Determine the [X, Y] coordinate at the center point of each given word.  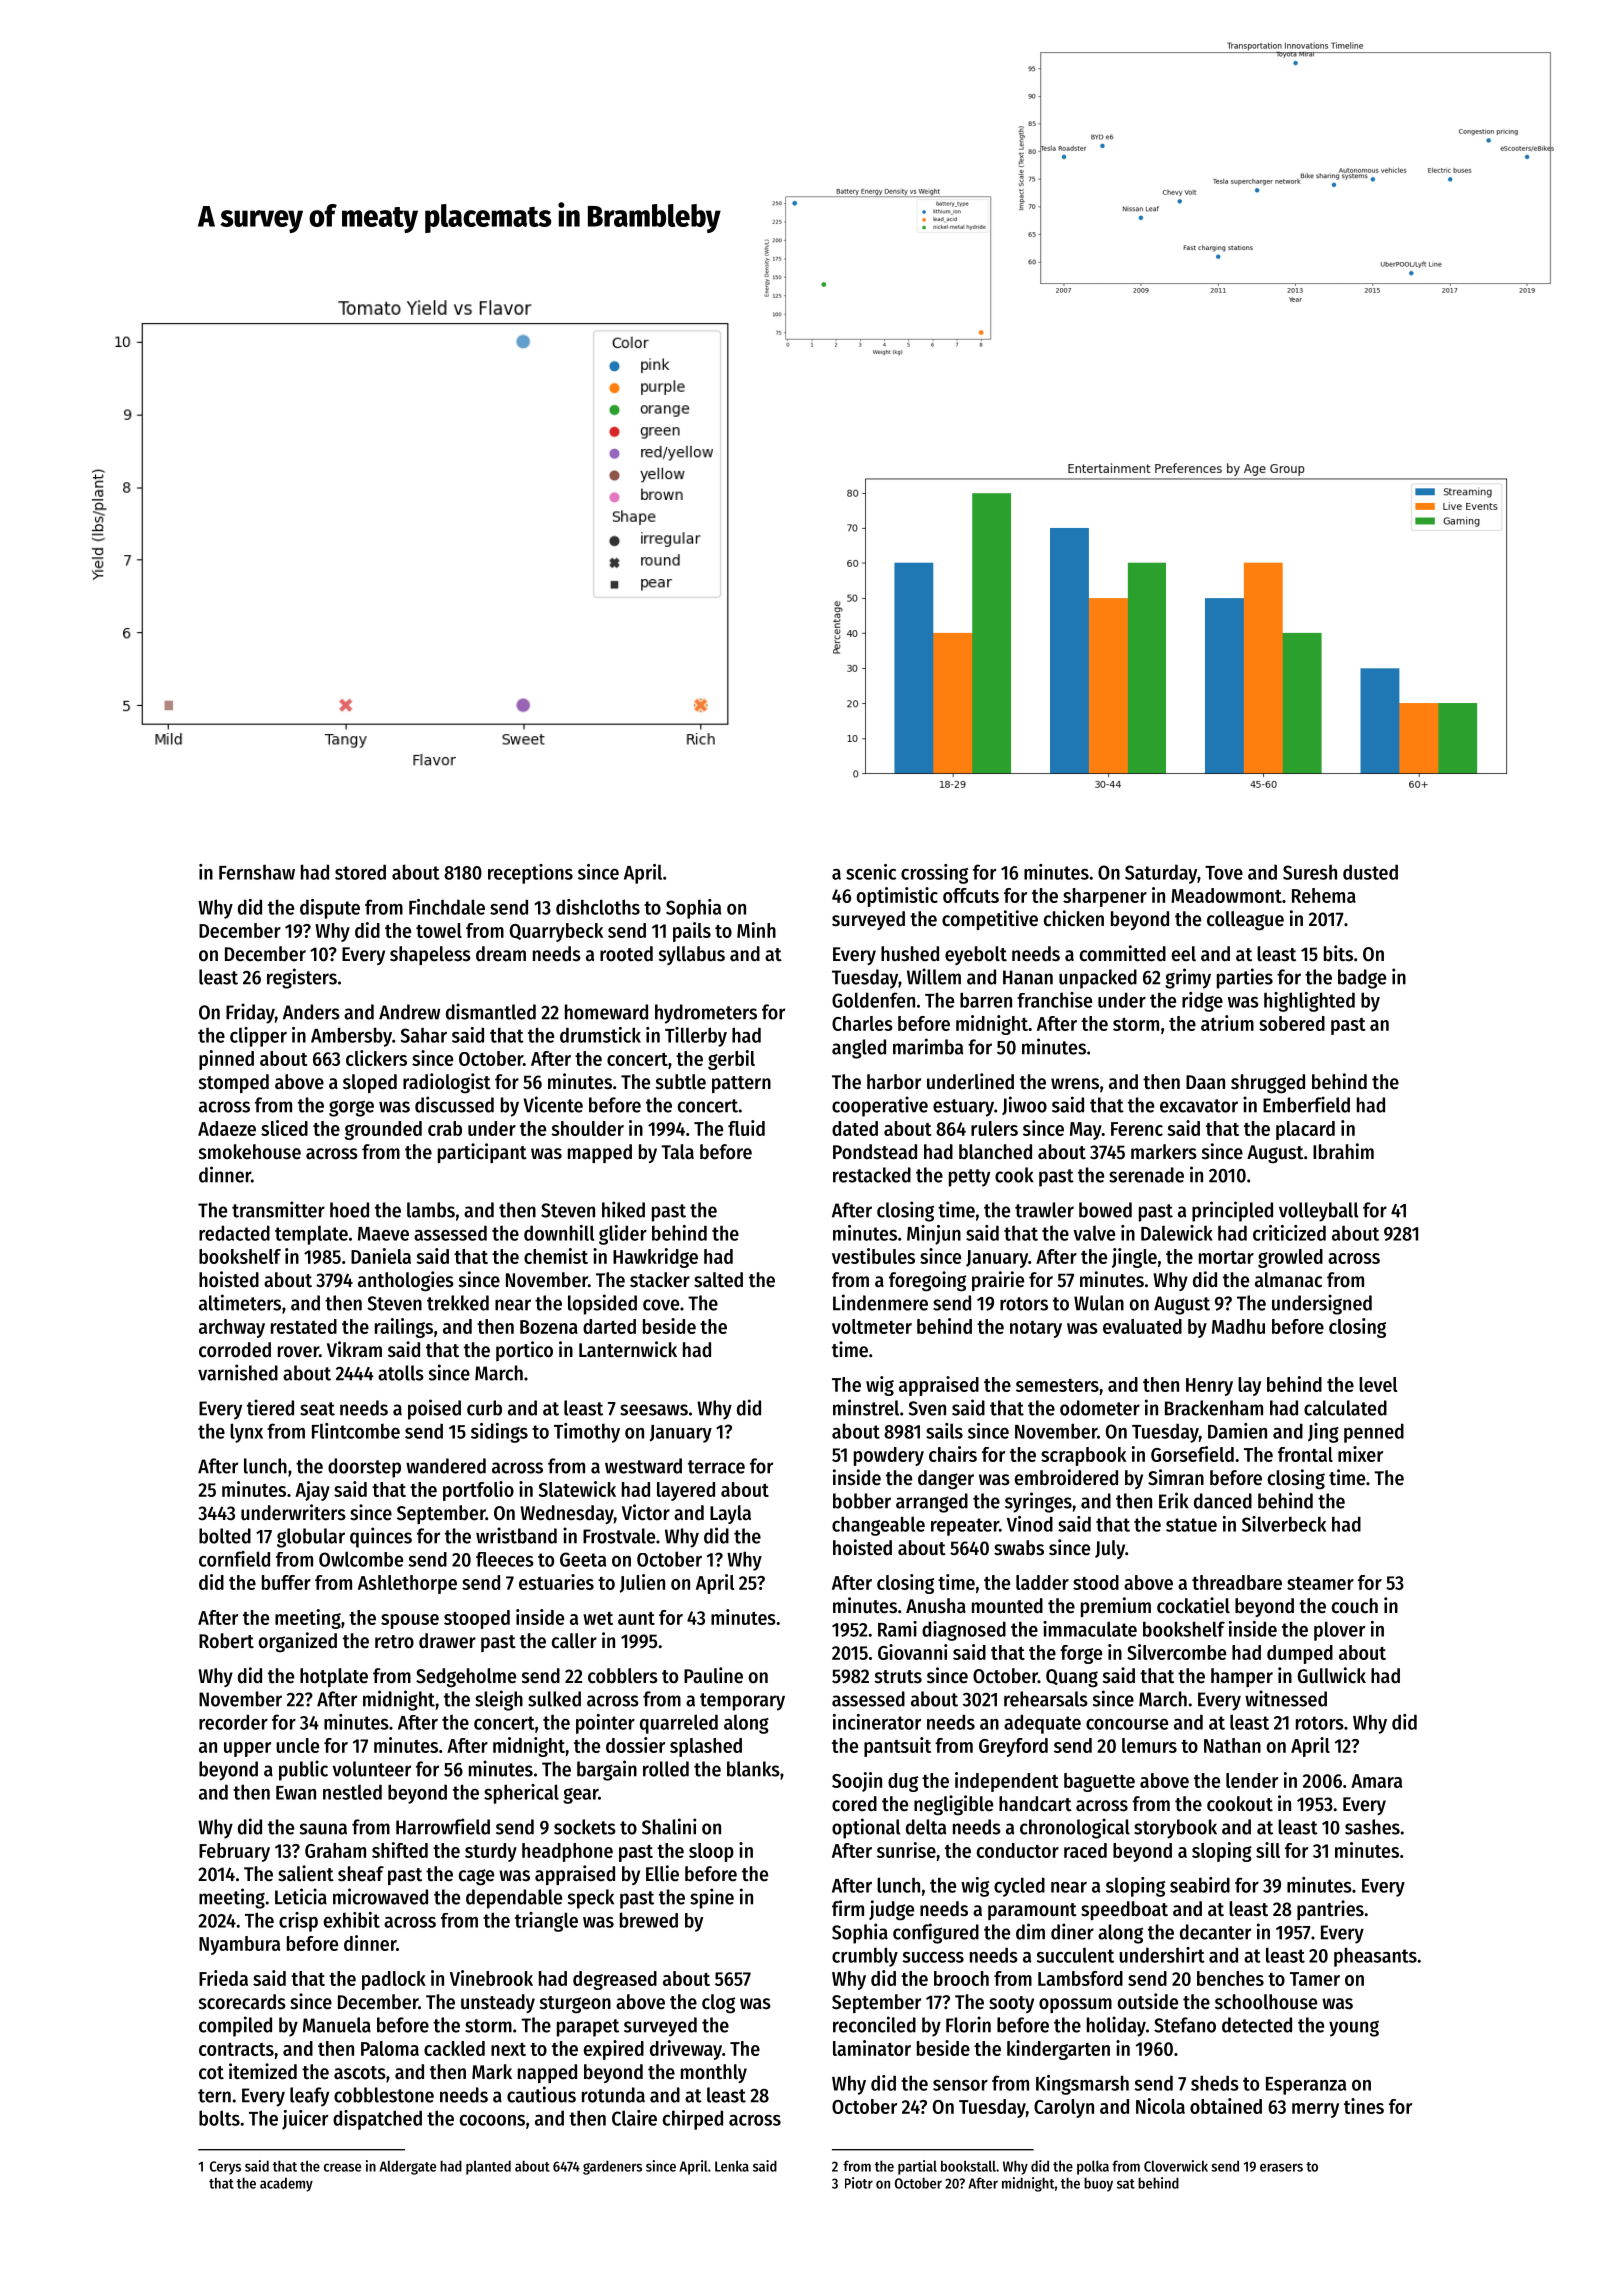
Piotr [859, 2183]
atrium [1227, 1023]
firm [848, 1908]
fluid [746, 1128]
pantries [1330, 1910]
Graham [335, 1850]
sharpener [1105, 897]
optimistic [897, 897]
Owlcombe [361, 1559]
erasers [1281, 2167]
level [1378, 1384]
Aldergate [407, 2167]
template [311, 1235]
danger [946, 1480]
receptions [530, 874]
